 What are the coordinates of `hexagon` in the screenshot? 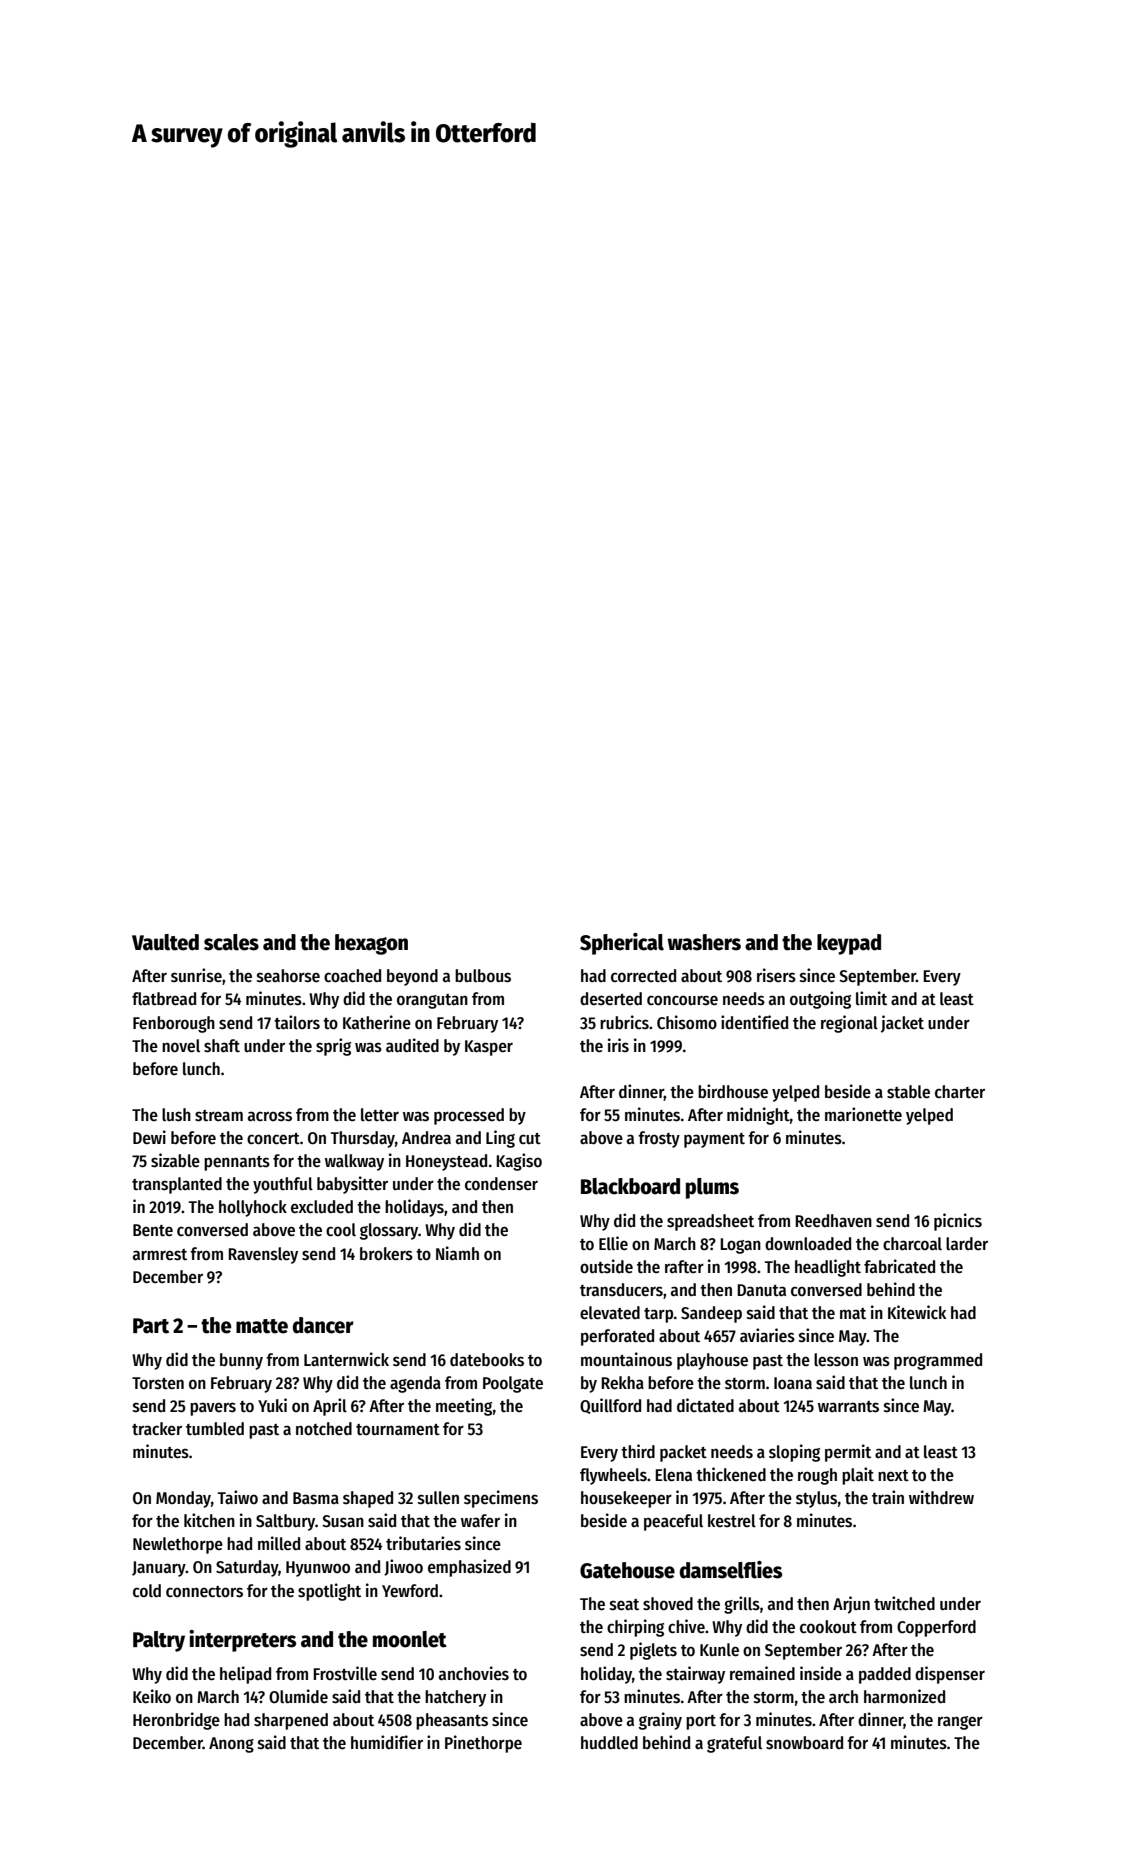 It's located at (371, 944).
